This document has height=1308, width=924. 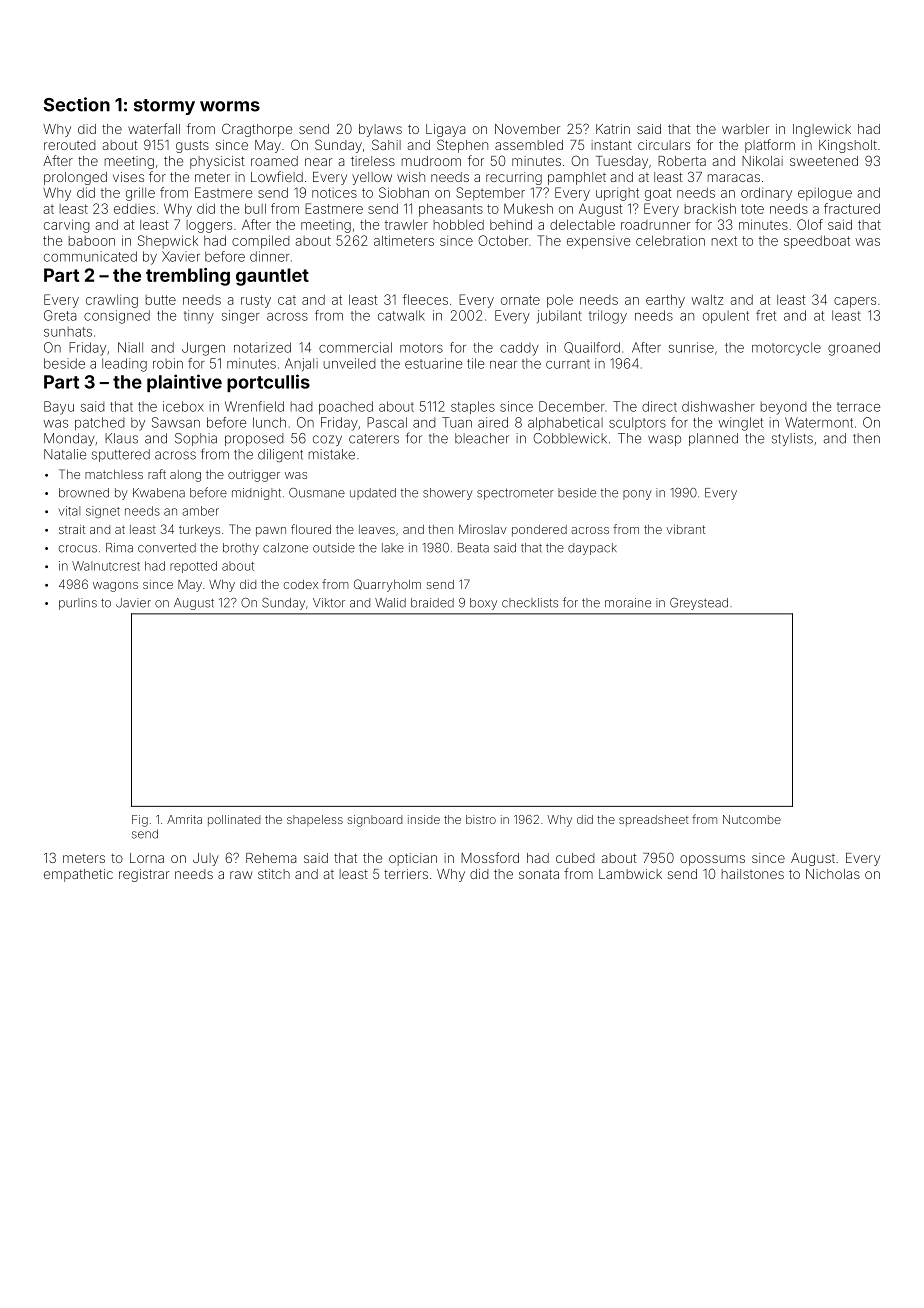 What do you see at coordinates (411, 177) in the document?
I see `wish` at bounding box center [411, 177].
